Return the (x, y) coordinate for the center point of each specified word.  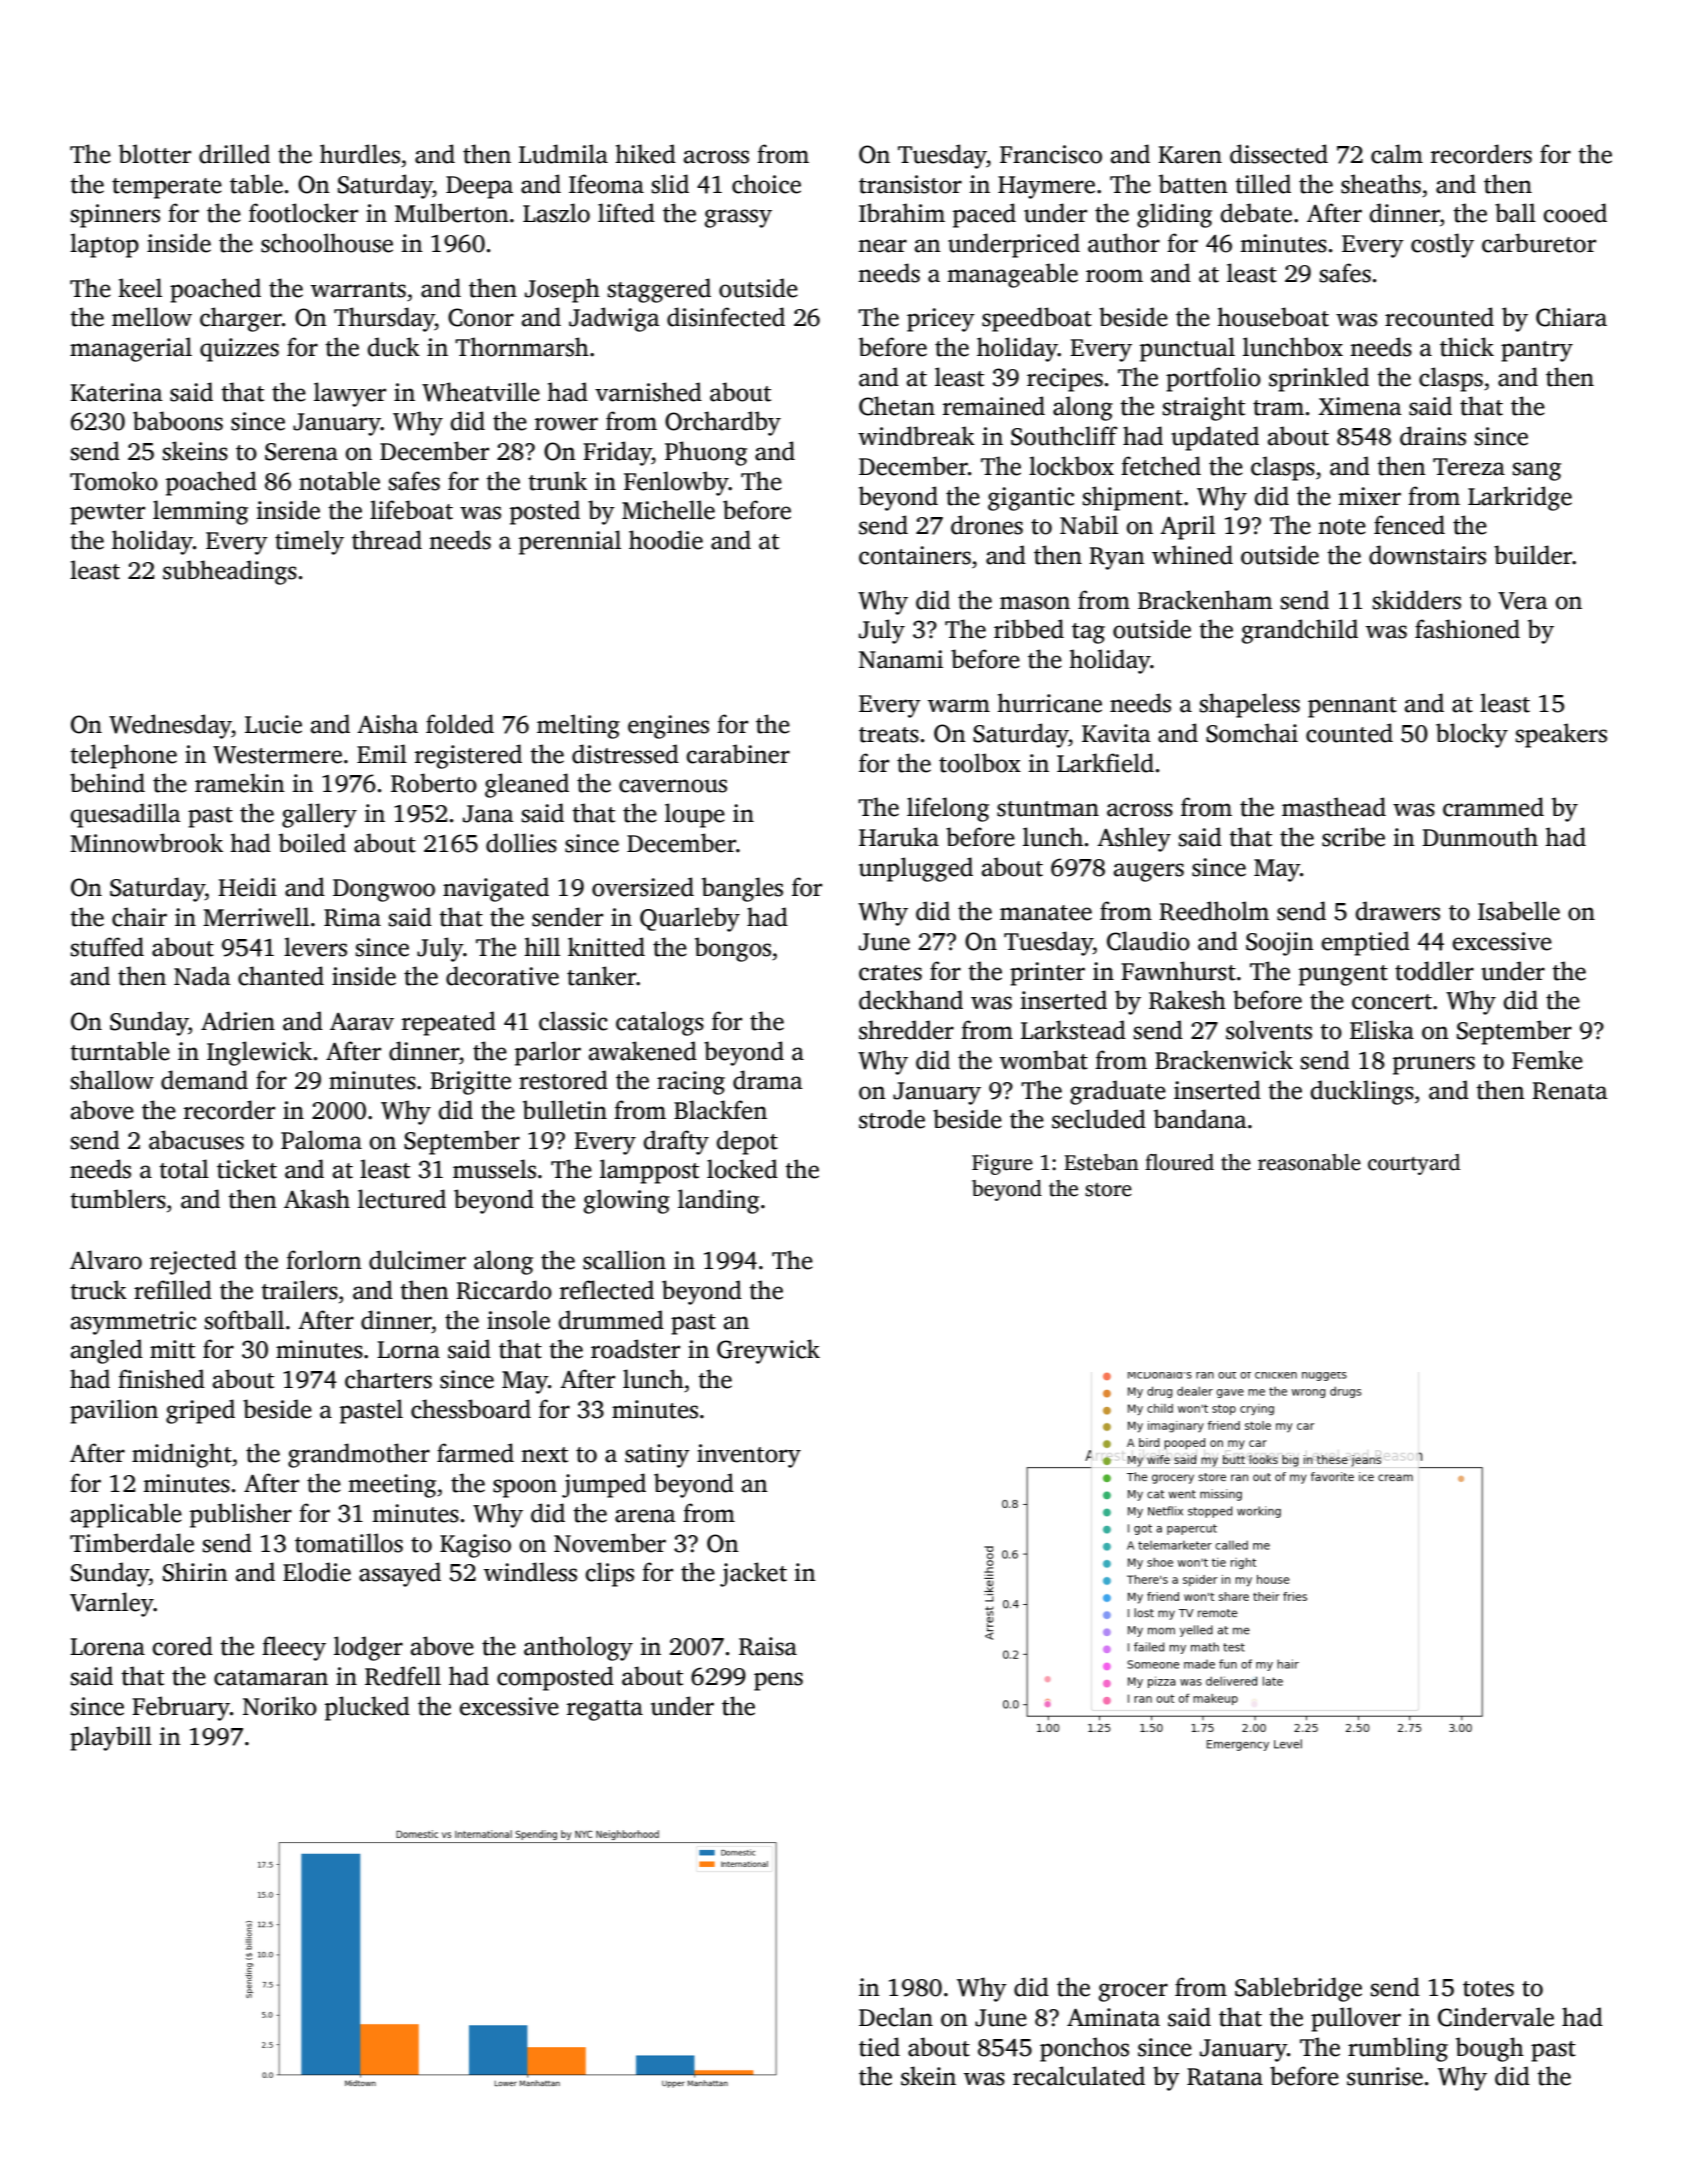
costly (1442, 245)
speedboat (1037, 319)
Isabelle (1519, 911)
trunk (557, 481)
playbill (111, 1738)
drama (768, 1080)
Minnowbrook (146, 843)
